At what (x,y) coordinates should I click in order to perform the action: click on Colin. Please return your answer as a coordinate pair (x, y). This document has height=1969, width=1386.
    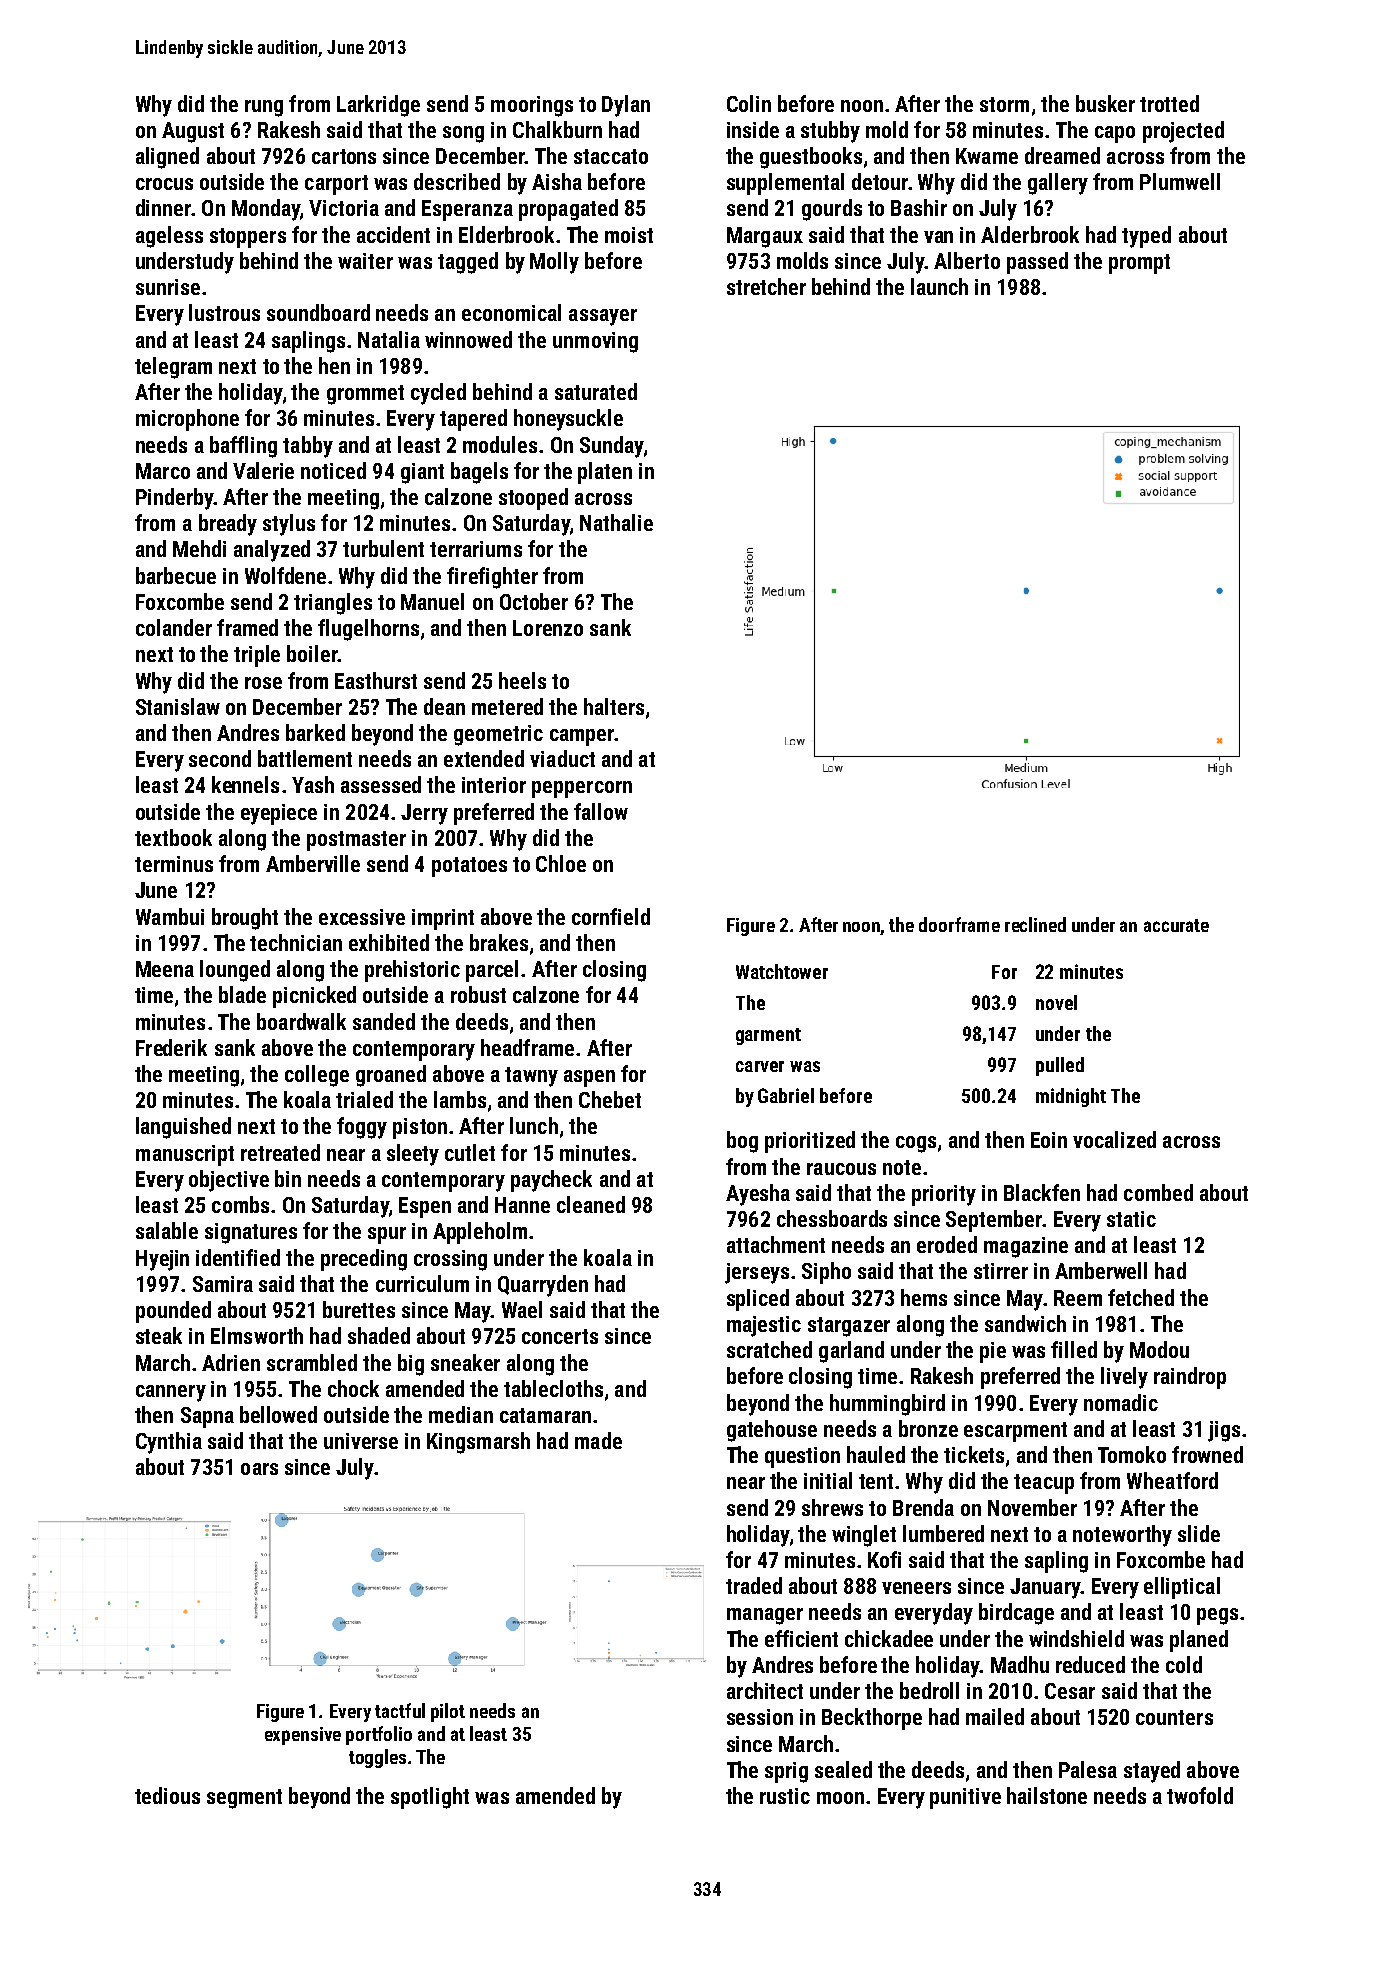
    Looking at the image, I should click on (749, 103).
